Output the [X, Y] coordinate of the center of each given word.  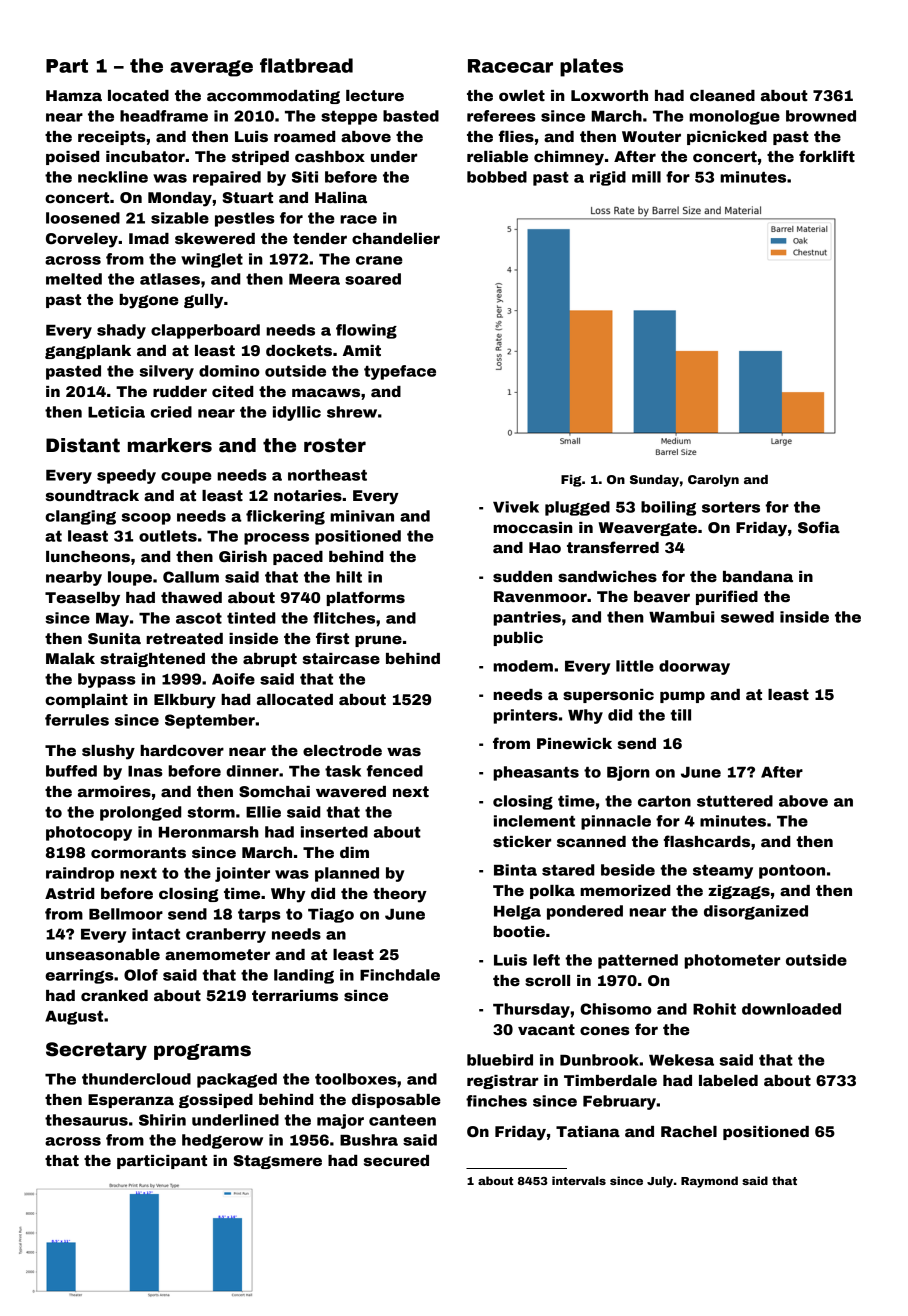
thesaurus [86, 1120]
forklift [827, 156]
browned [821, 116]
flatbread [306, 65]
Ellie [263, 812]
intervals [579, 1180]
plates [591, 67]
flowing [366, 331]
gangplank [88, 352]
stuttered [735, 801]
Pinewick [574, 743]
